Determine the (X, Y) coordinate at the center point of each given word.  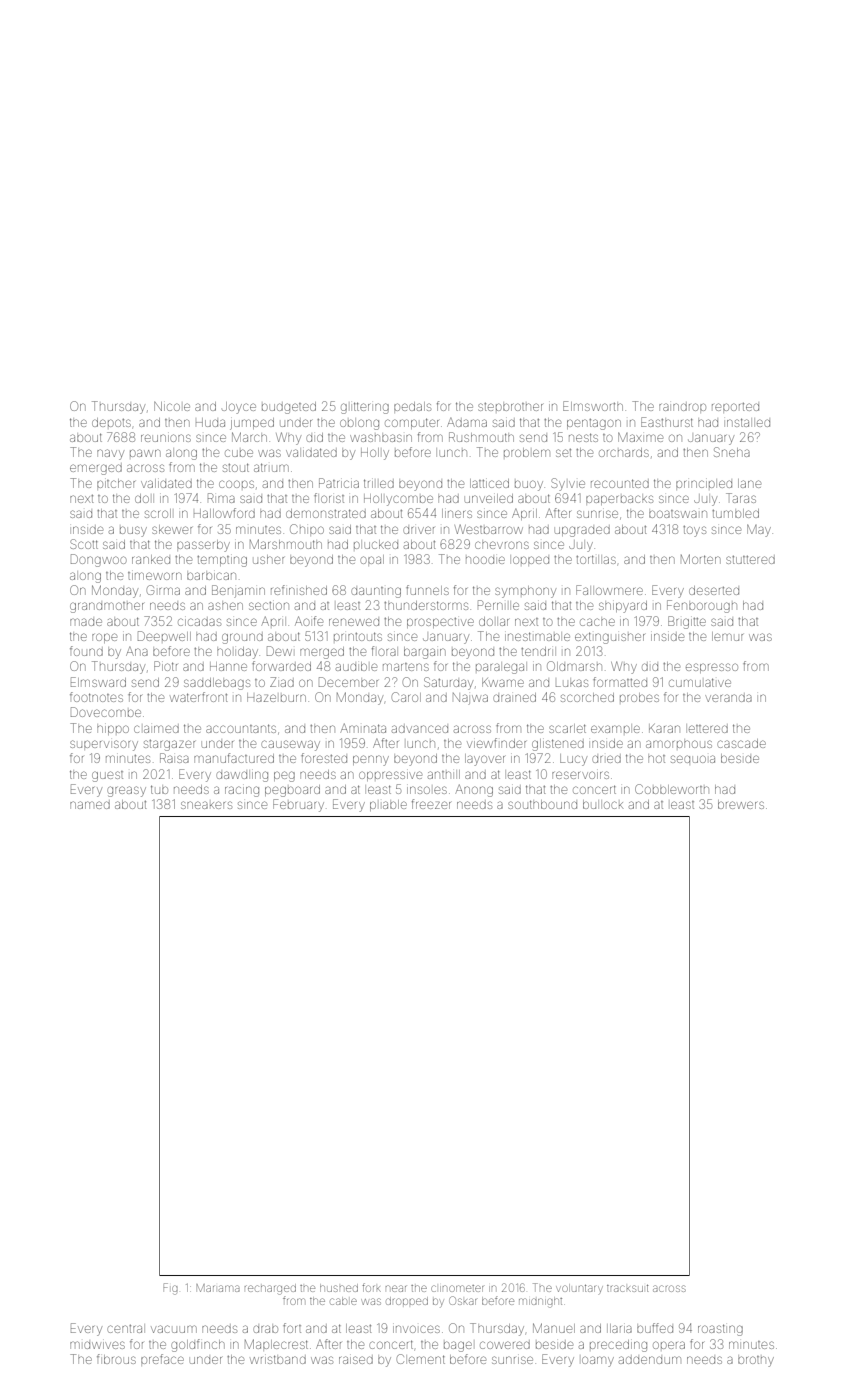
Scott (84, 544)
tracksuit (628, 1288)
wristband (278, 1359)
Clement (421, 1359)
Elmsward (98, 682)
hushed (339, 1288)
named (90, 805)
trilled (379, 483)
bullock (603, 804)
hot (656, 759)
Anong (474, 790)
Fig (170, 1289)
